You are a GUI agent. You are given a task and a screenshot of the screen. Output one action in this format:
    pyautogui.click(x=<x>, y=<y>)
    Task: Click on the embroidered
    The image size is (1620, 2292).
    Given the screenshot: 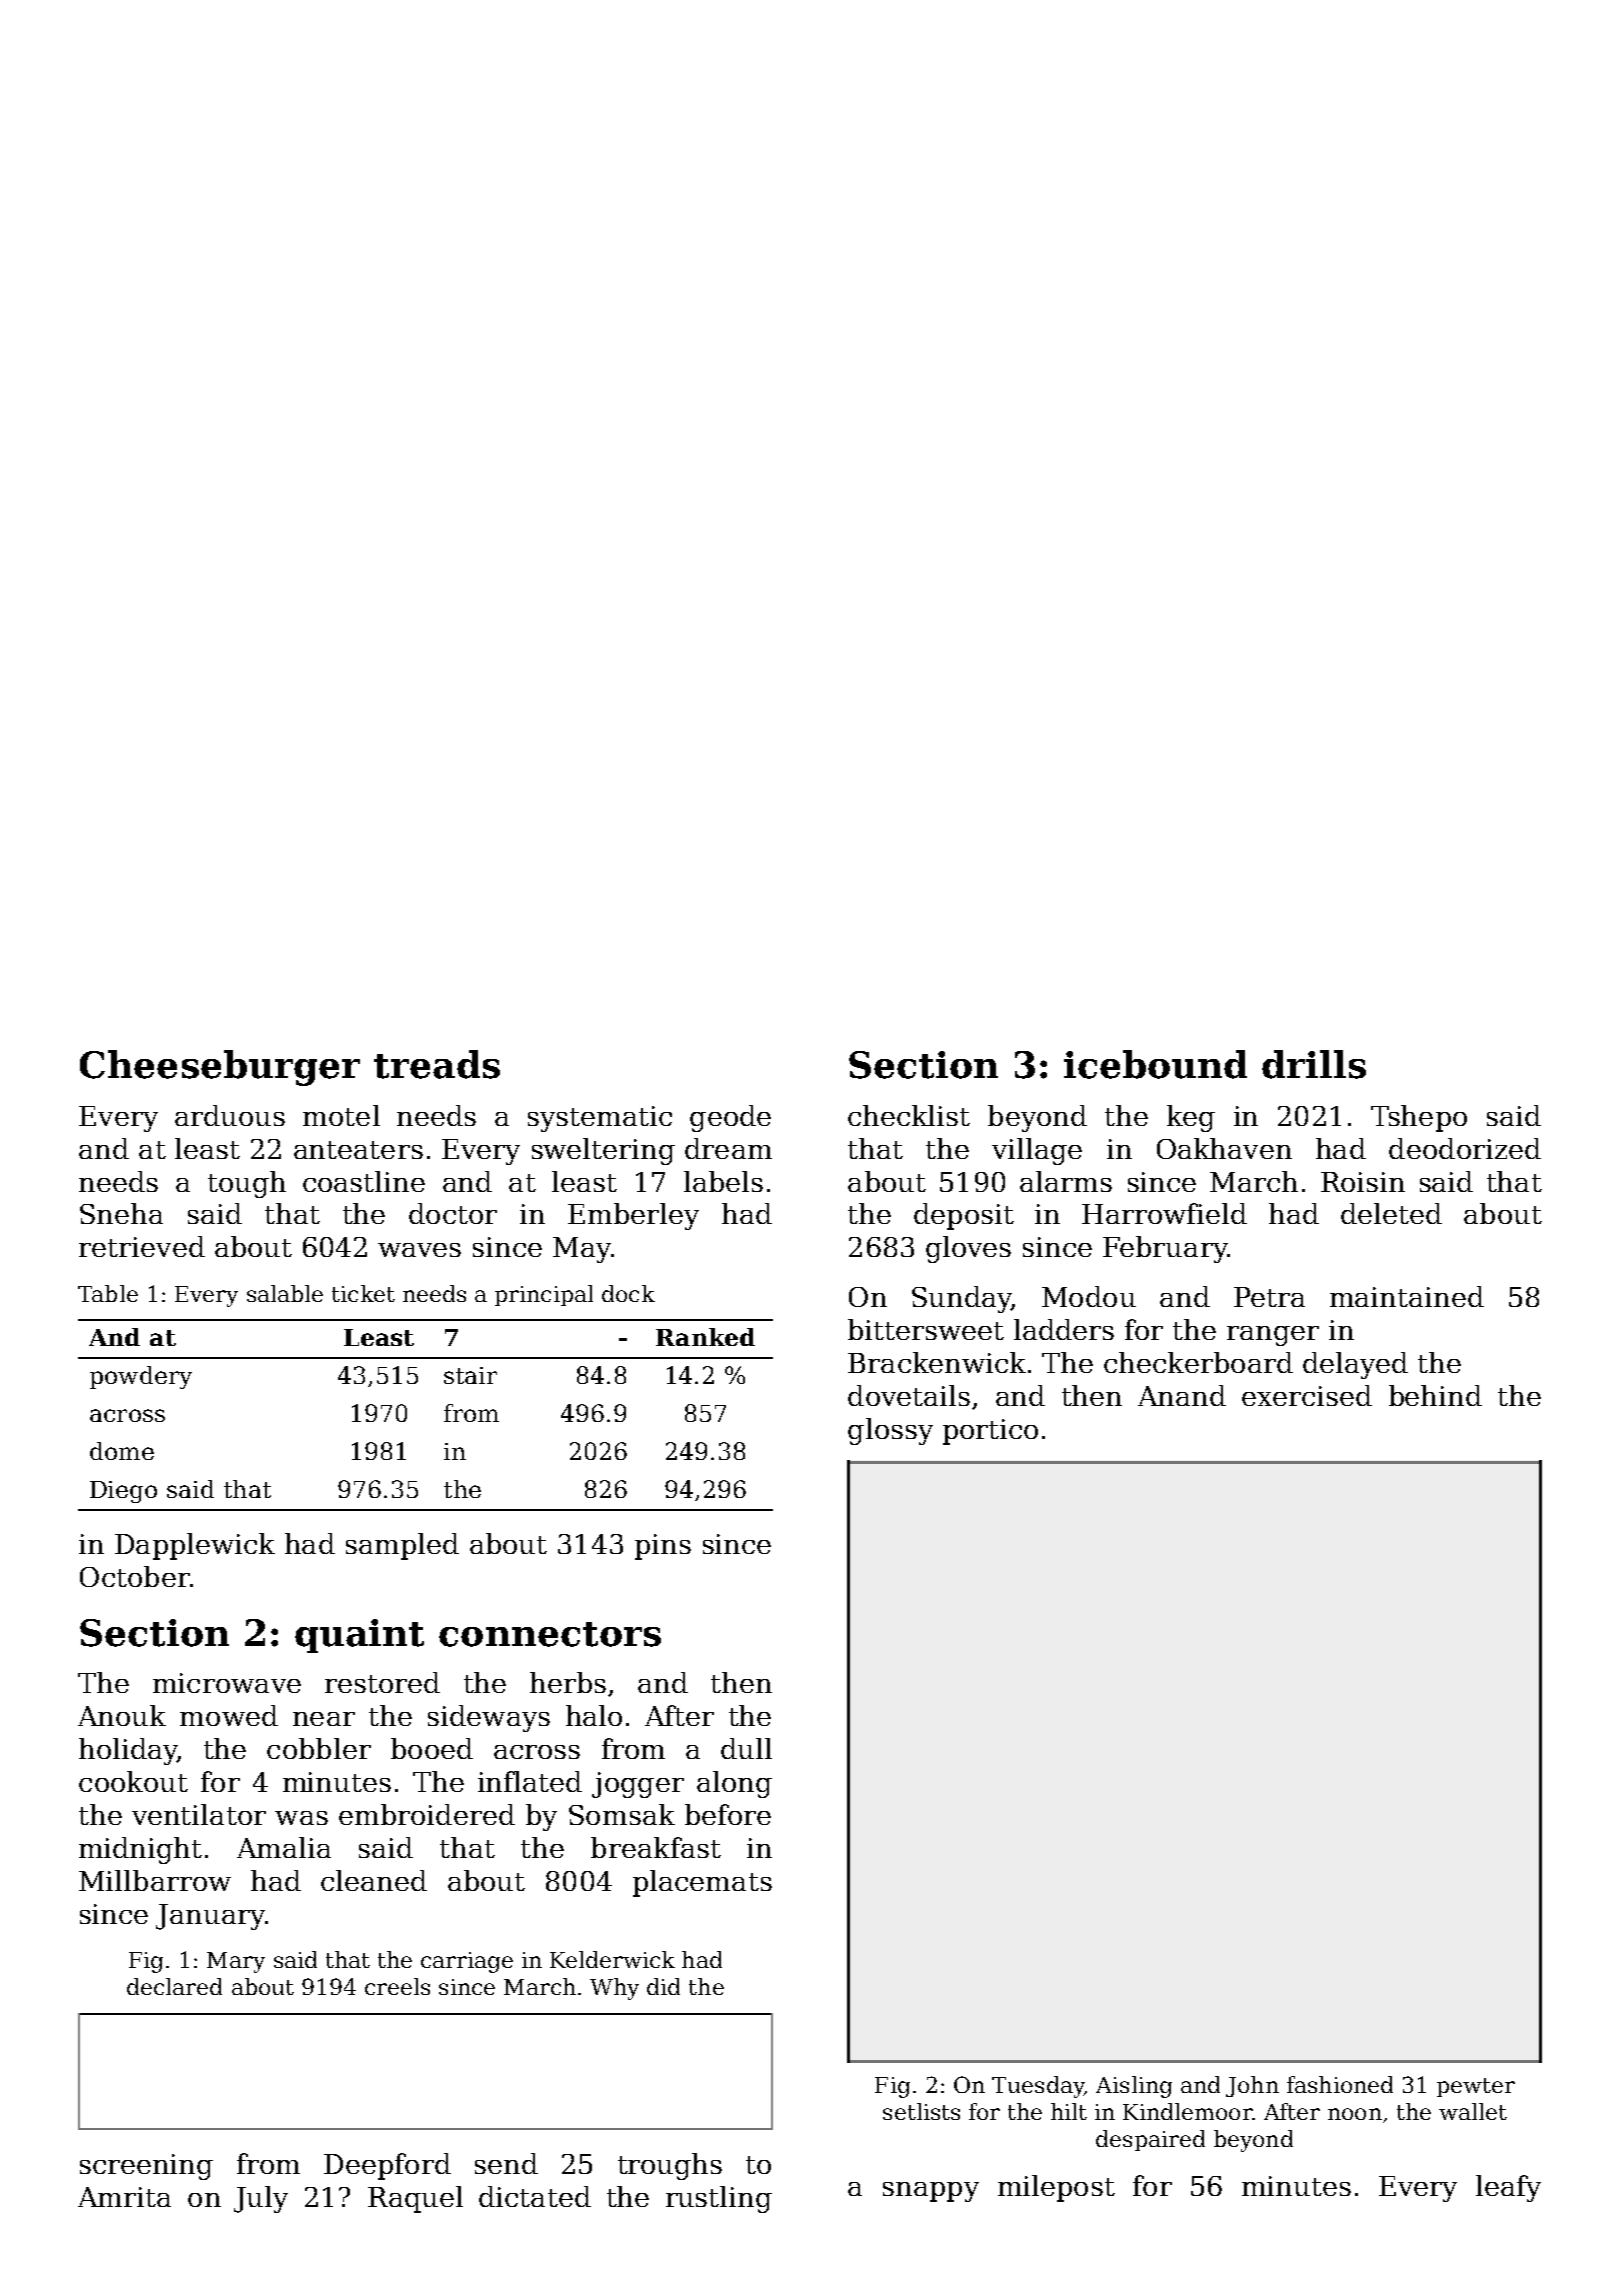 What is the action you would take?
    pyautogui.click(x=427, y=1814)
